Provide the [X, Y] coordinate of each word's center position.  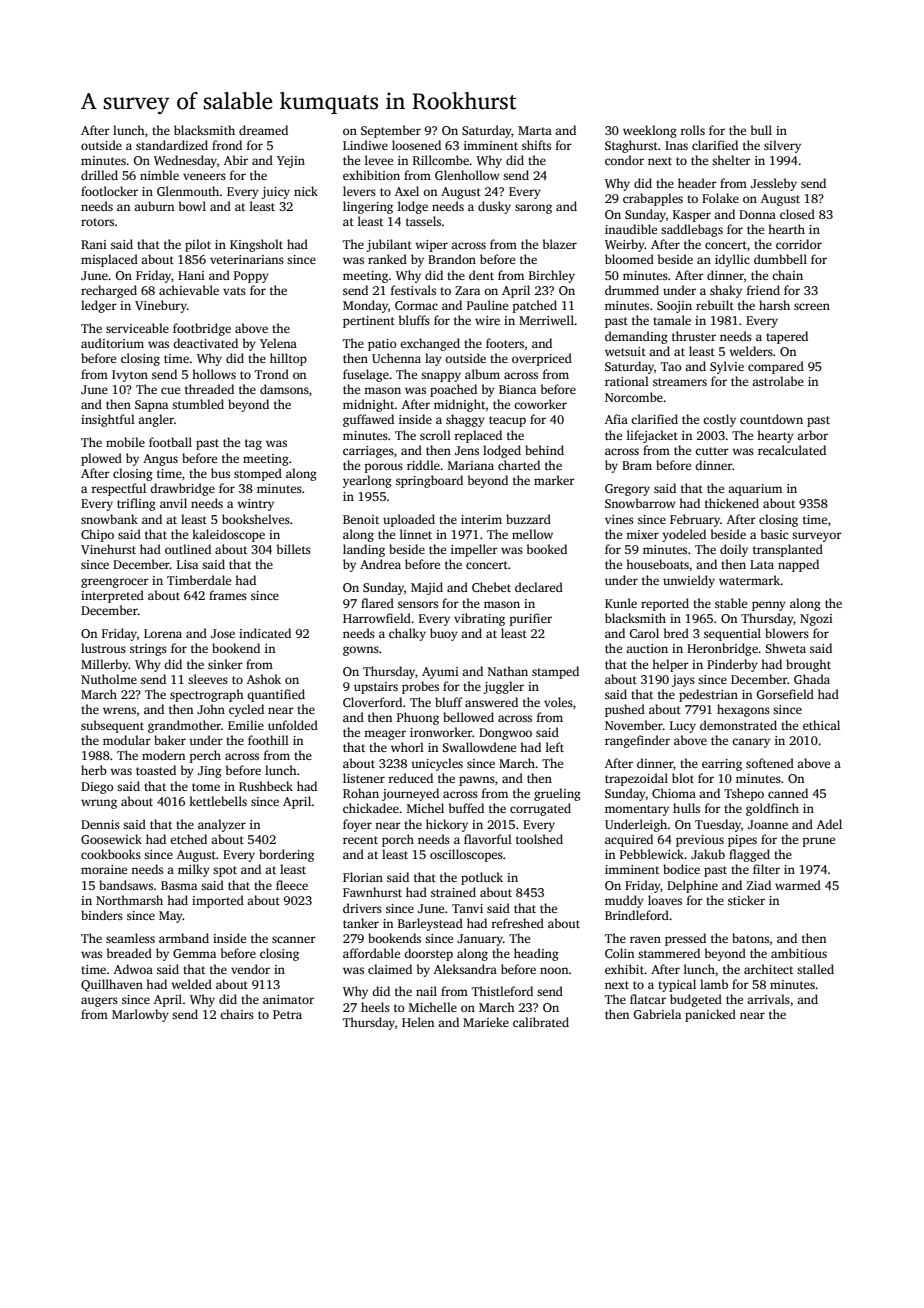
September [391, 131]
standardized [172, 145]
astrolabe [778, 381]
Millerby [105, 665]
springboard [429, 481]
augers [99, 1002]
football [170, 442]
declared [539, 587]
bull [761, 130]
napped [798, 565]
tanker [361, 923]
